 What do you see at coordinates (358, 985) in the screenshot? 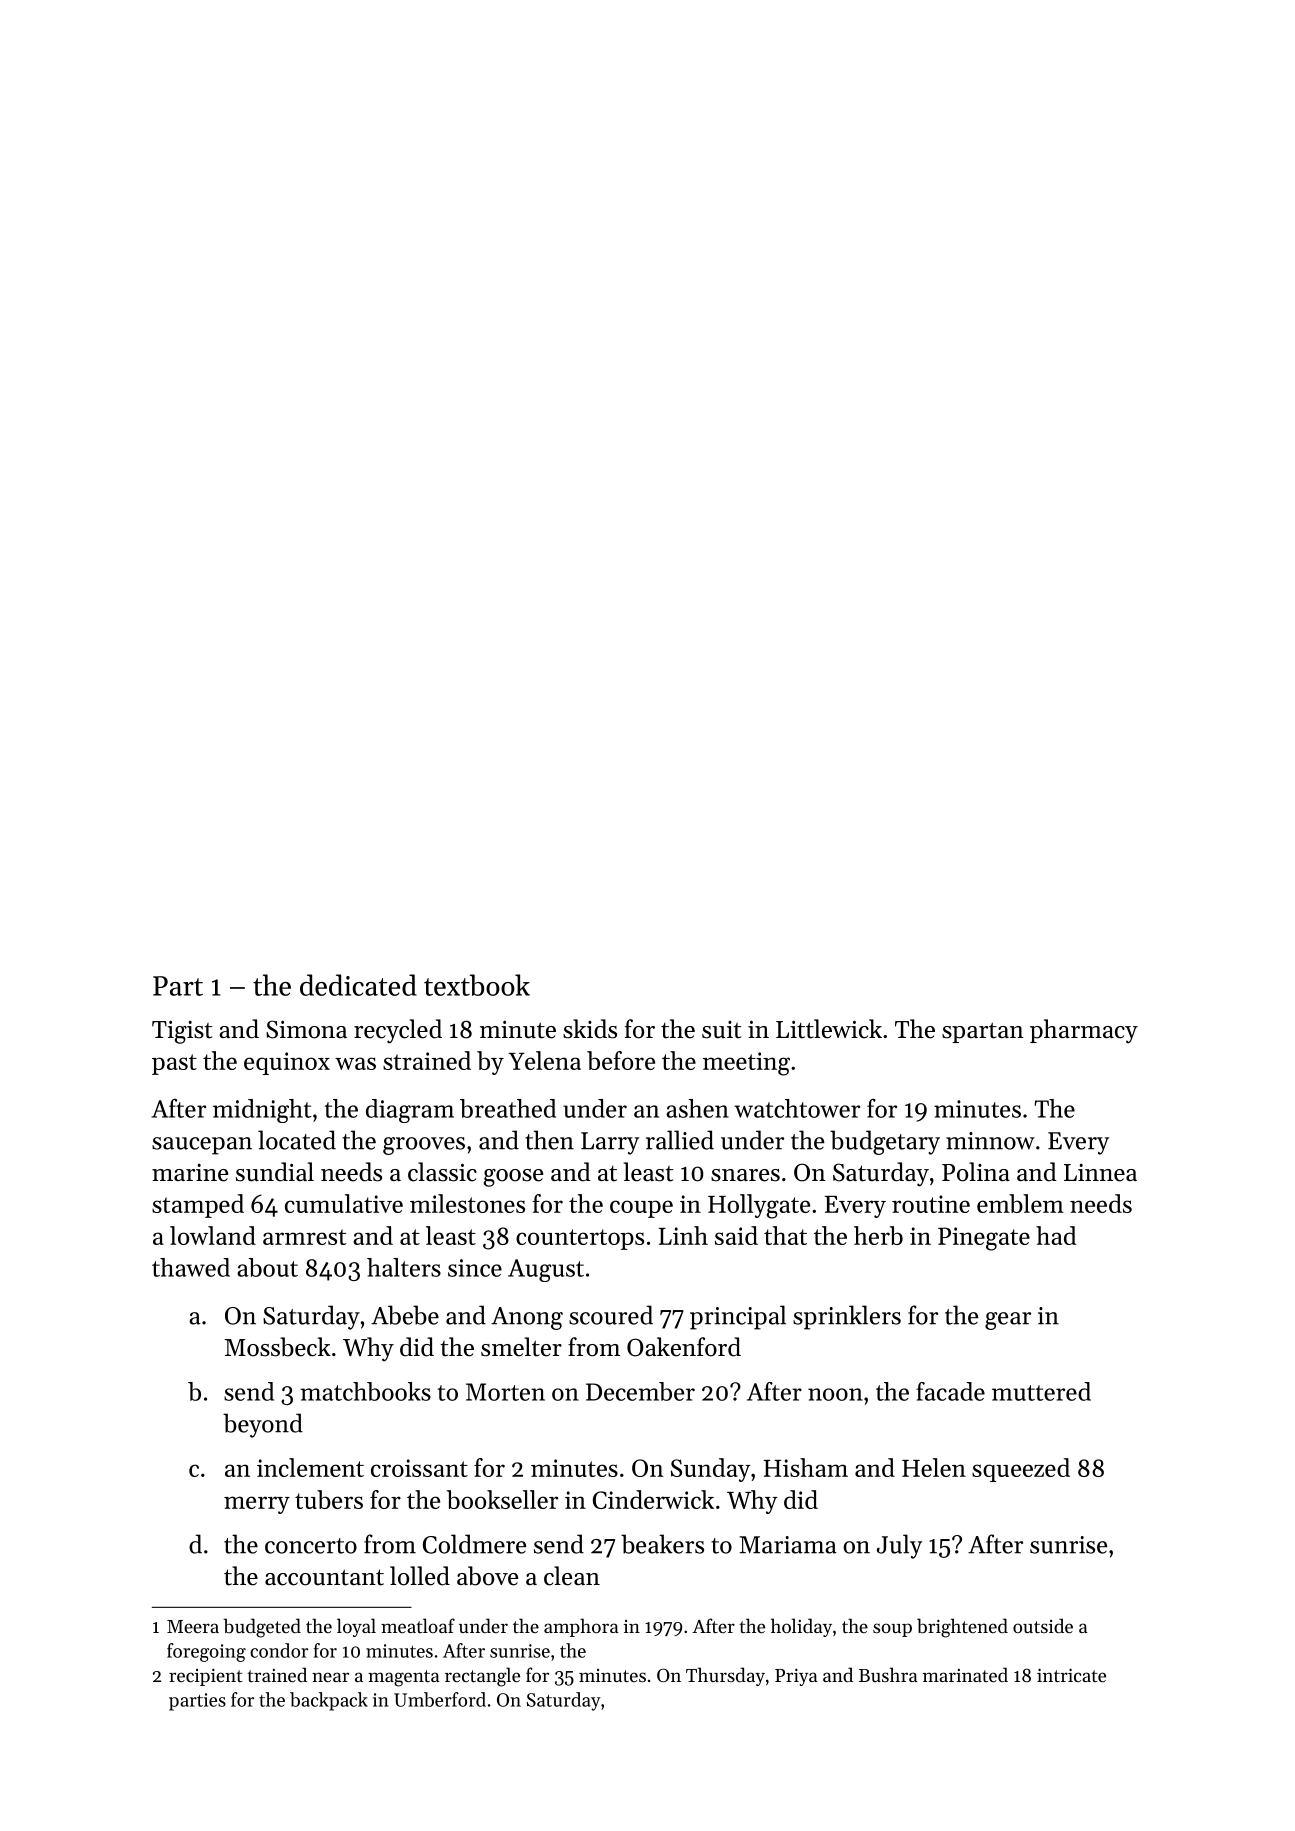
I see `dedicated` at bounding box center [358, 985].
